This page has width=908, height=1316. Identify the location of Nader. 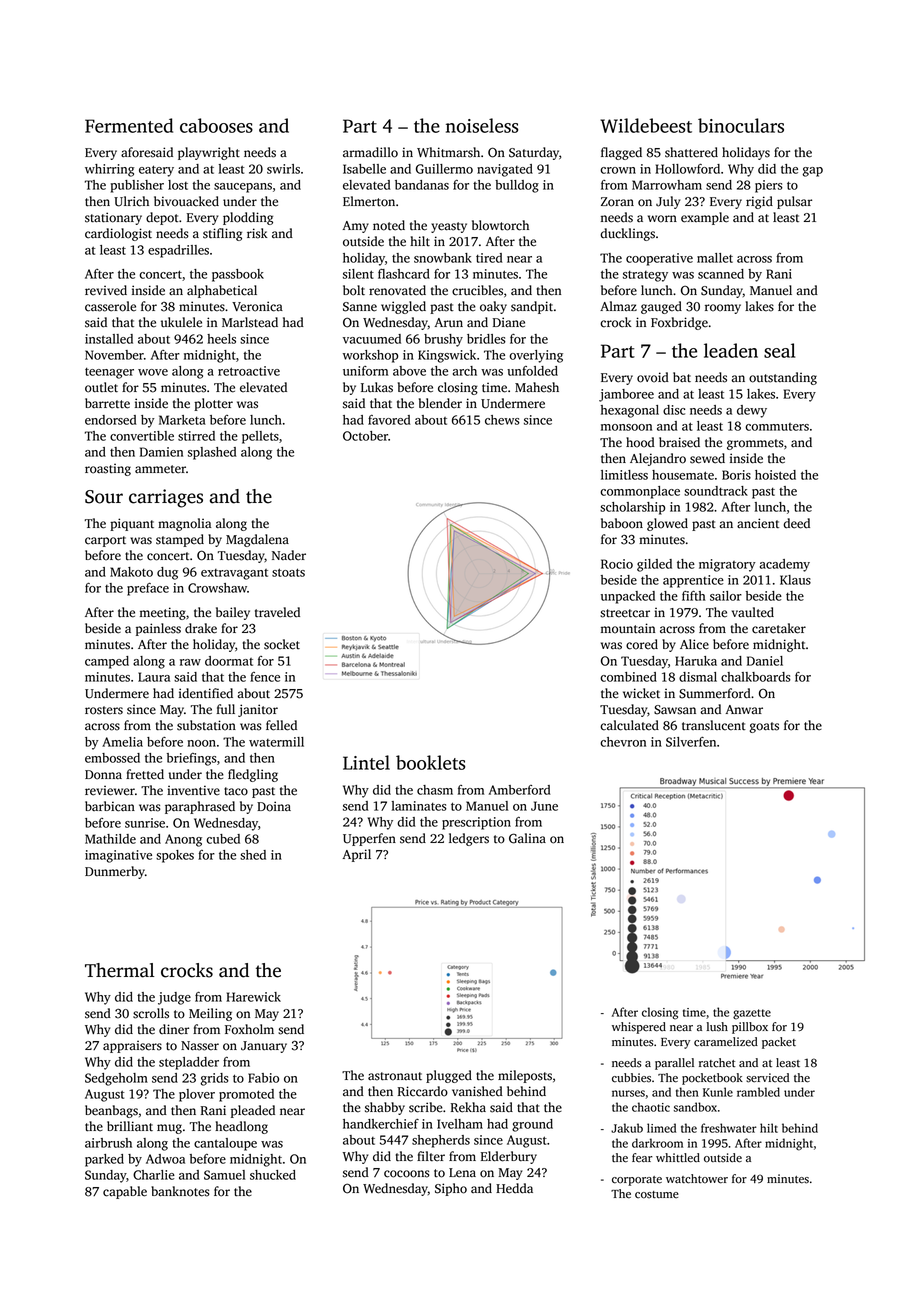
(289, 555).
